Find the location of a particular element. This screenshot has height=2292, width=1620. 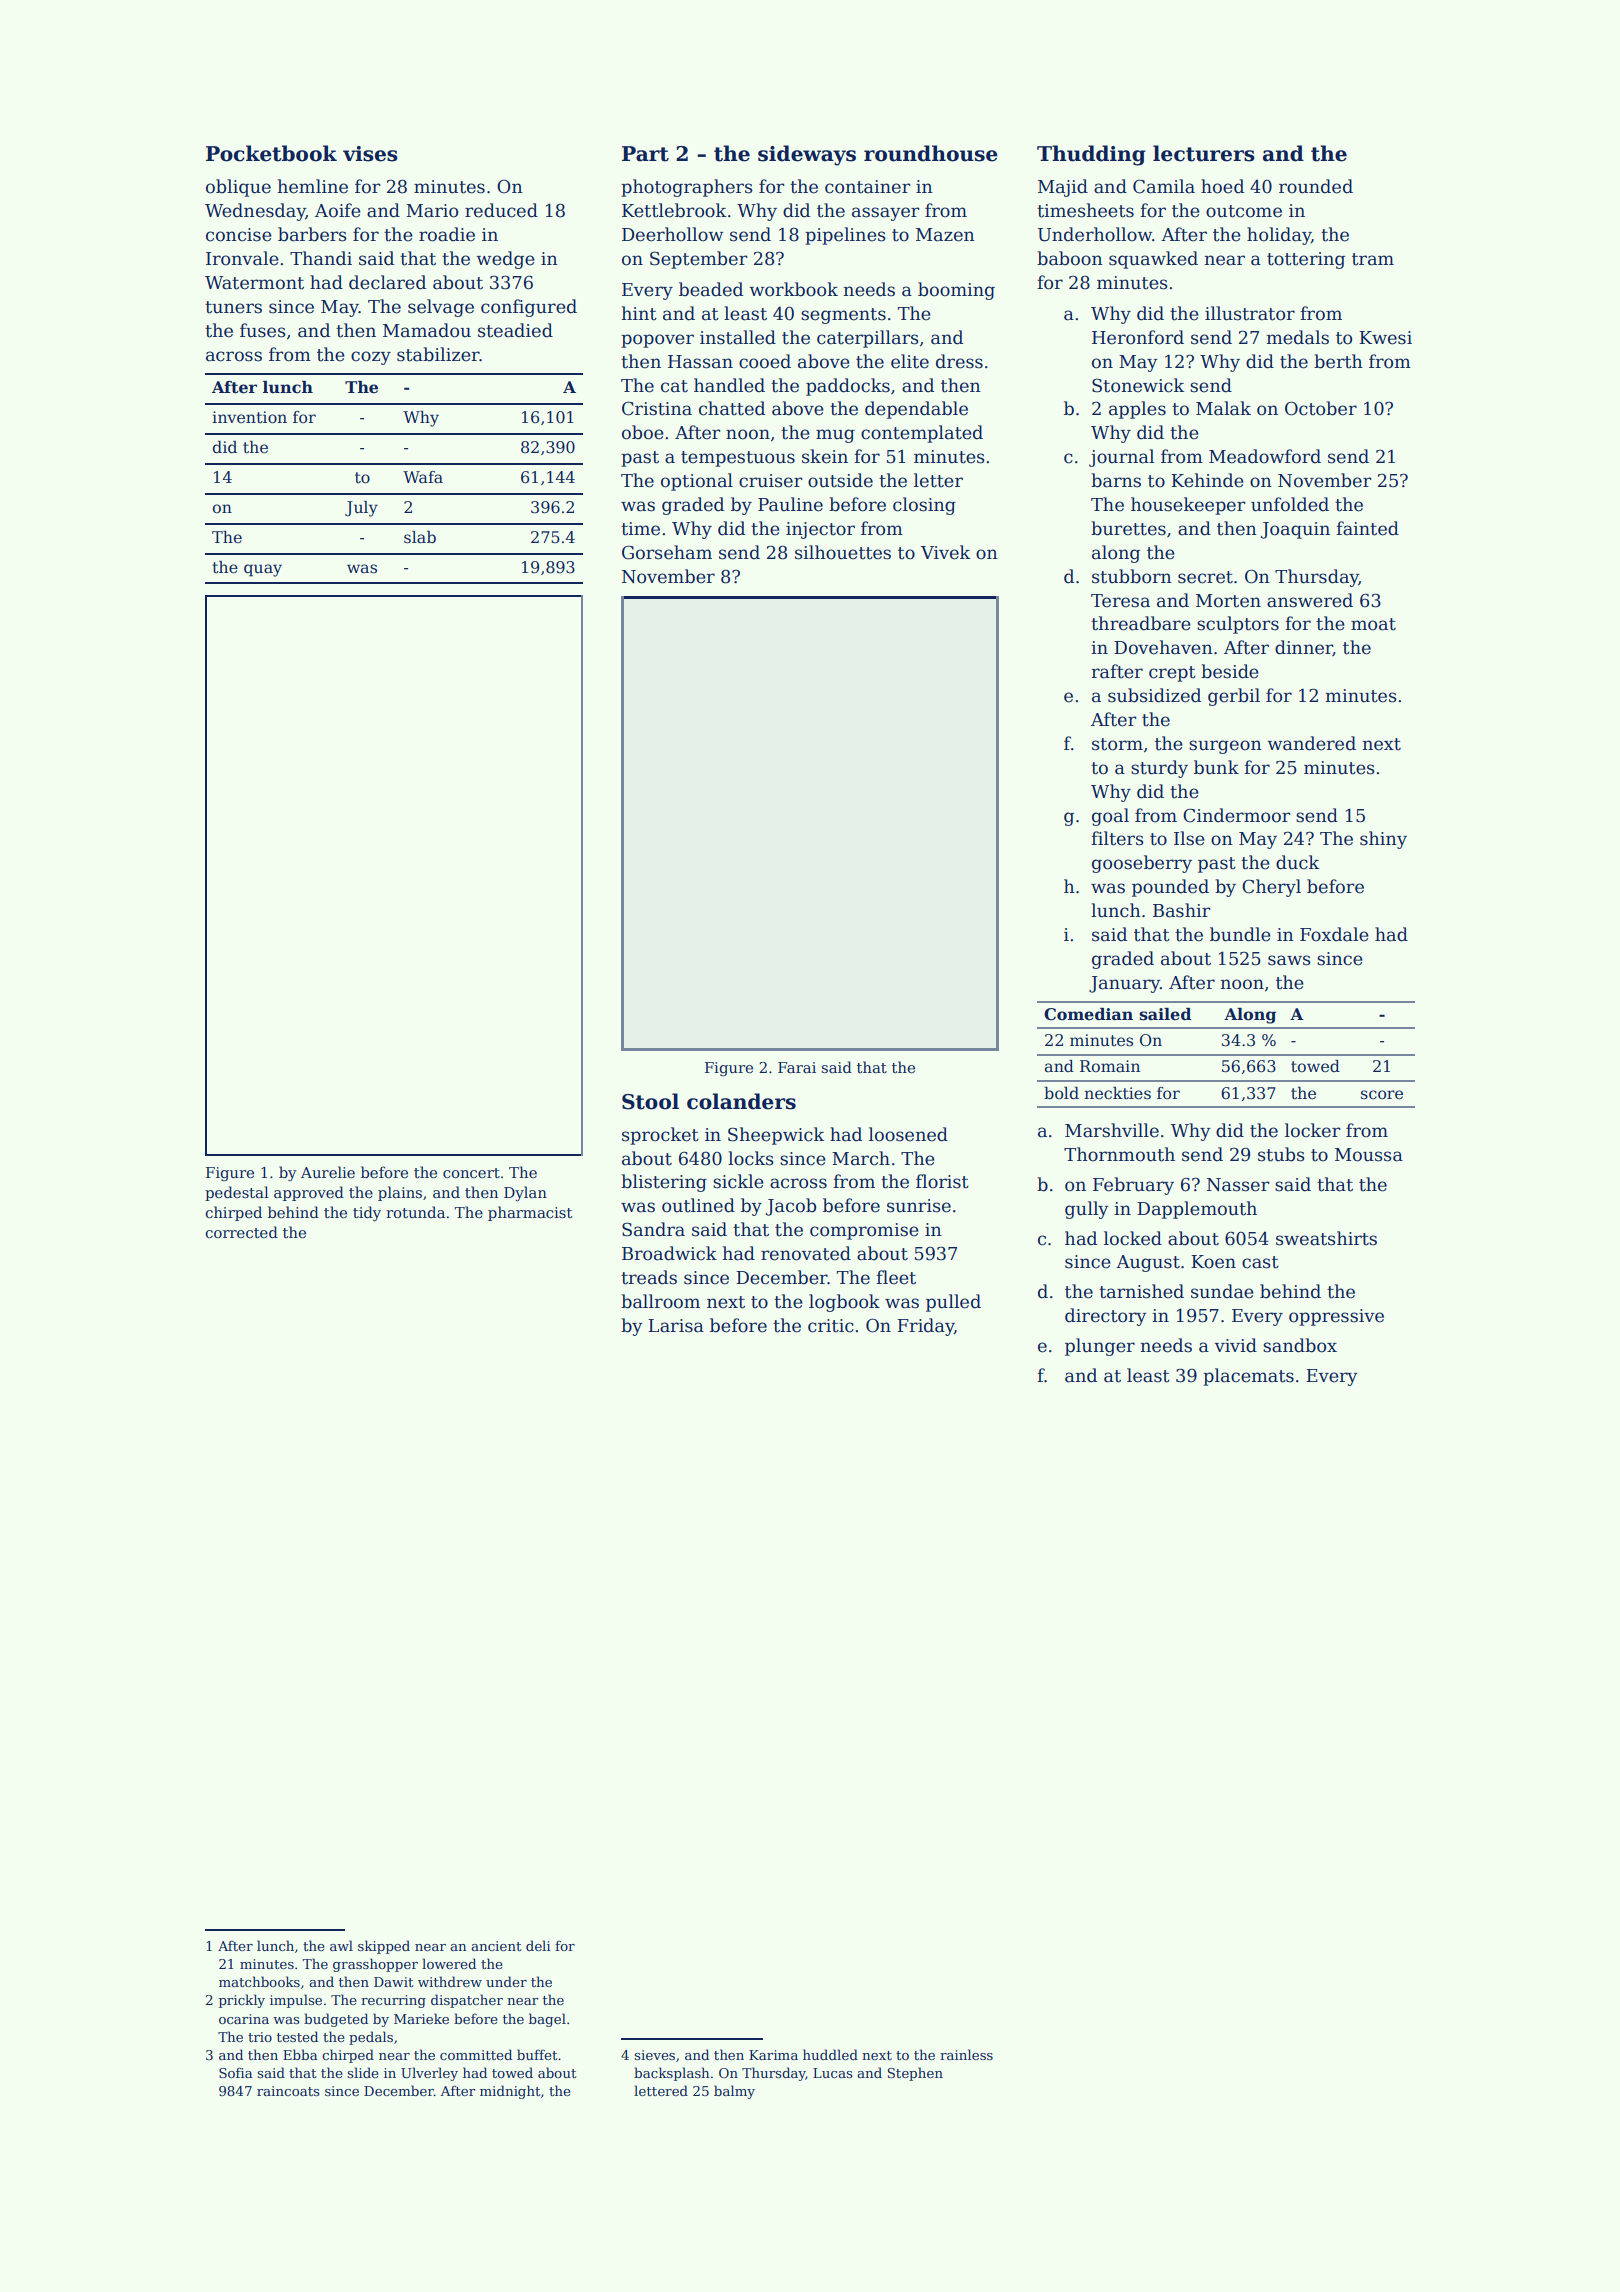

lecturers is located at coordinates (1204, 153).
